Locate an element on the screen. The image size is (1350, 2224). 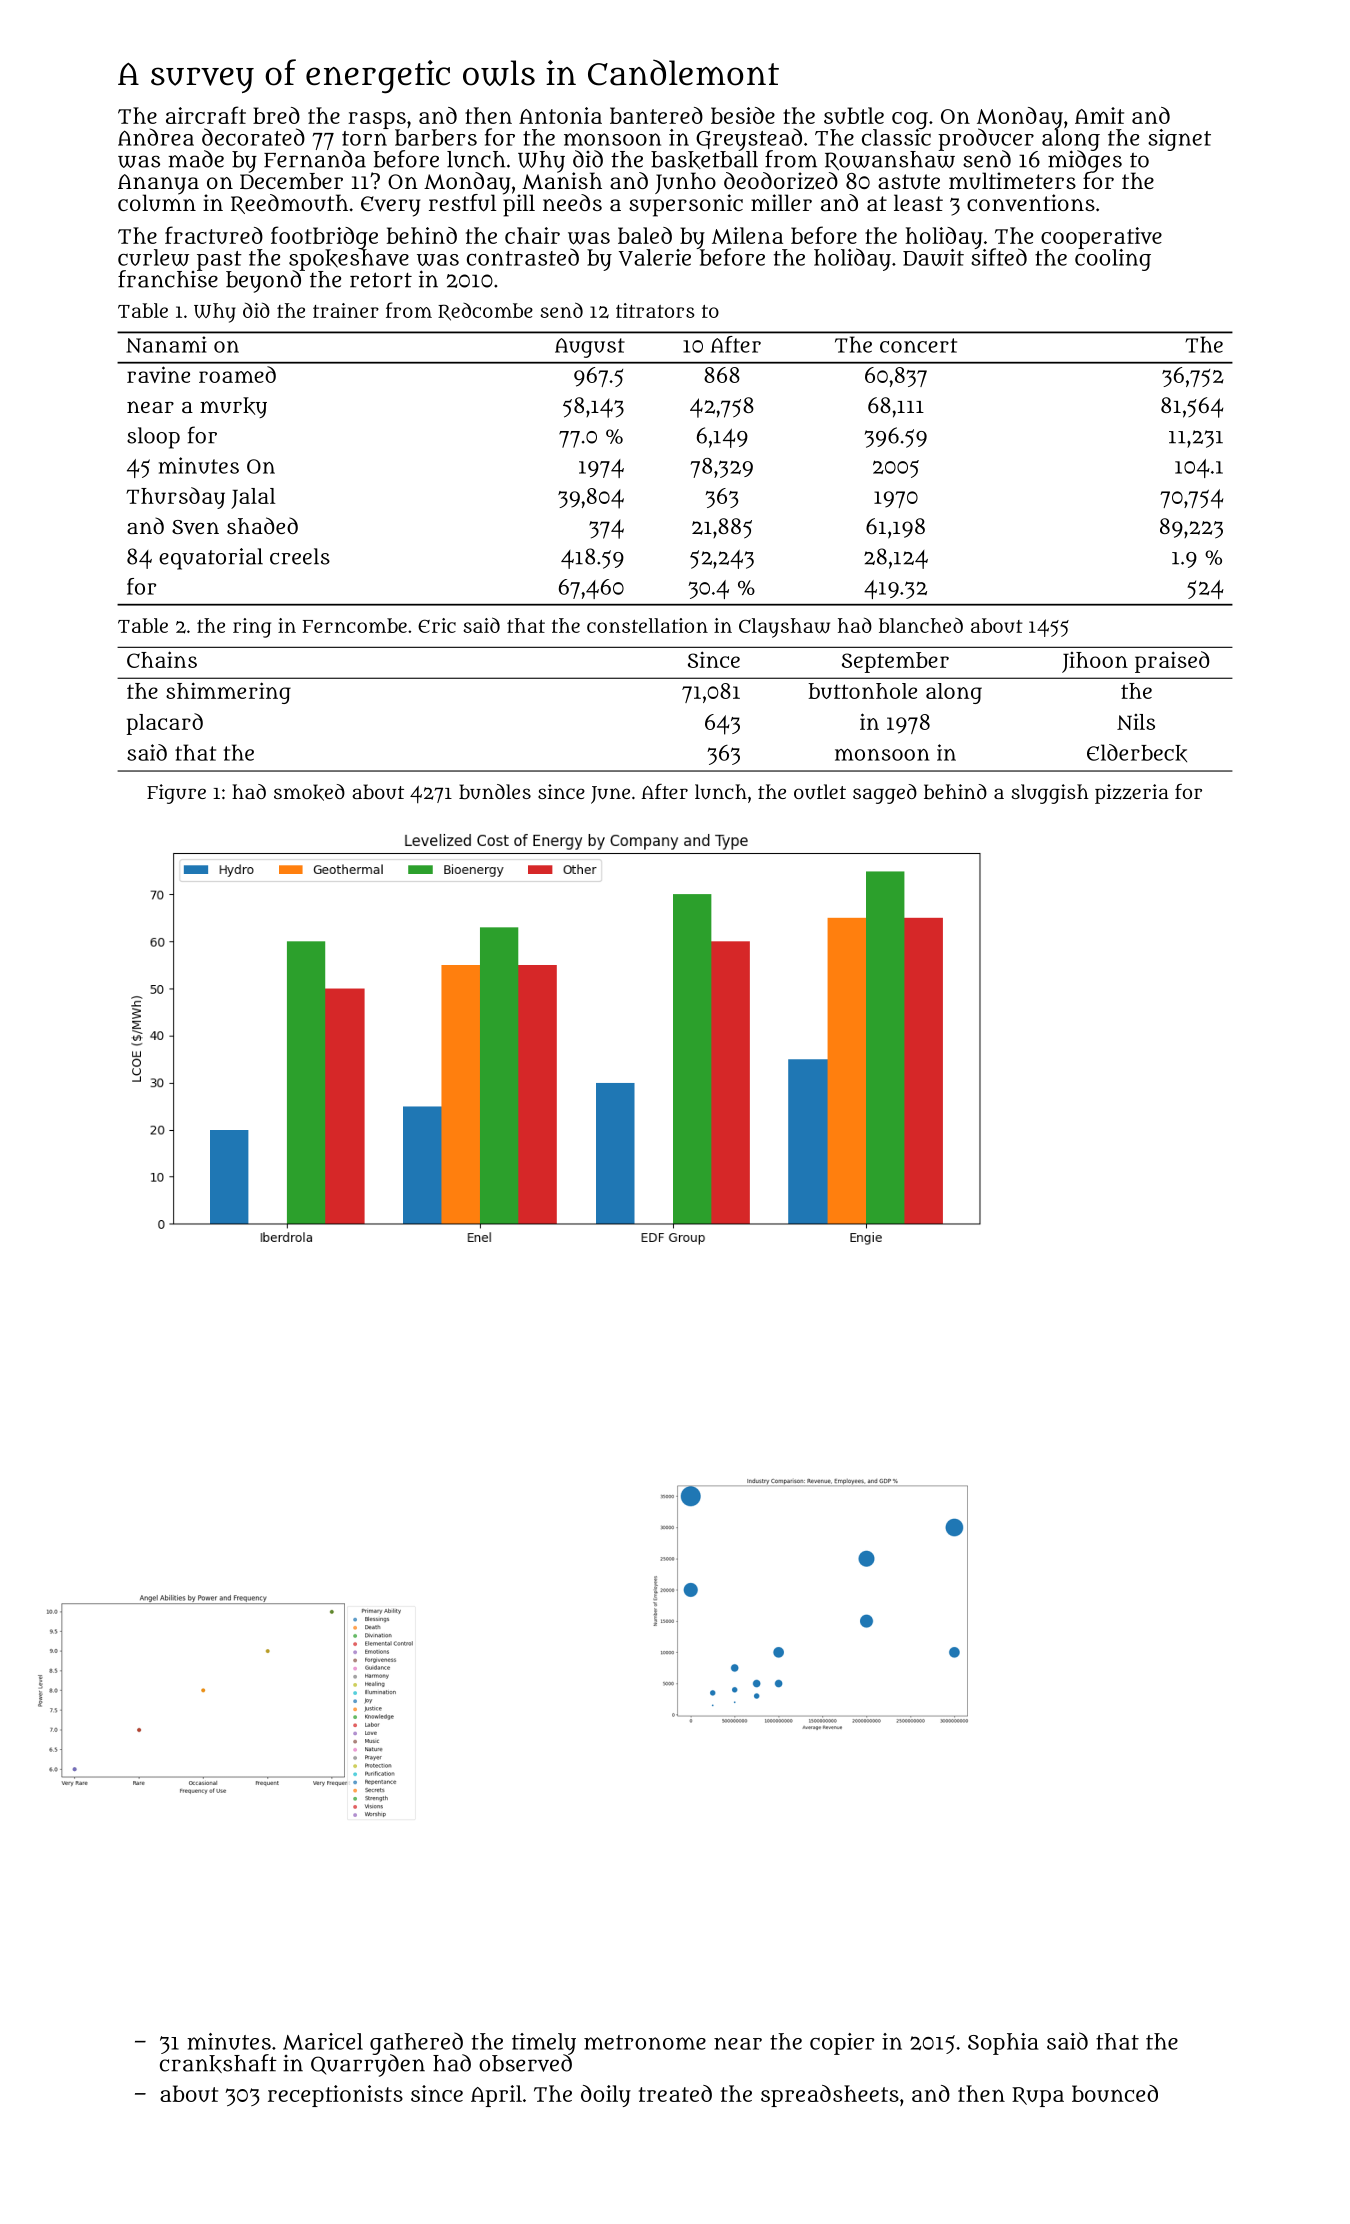
timely is located at coordinates (544, 2044).
